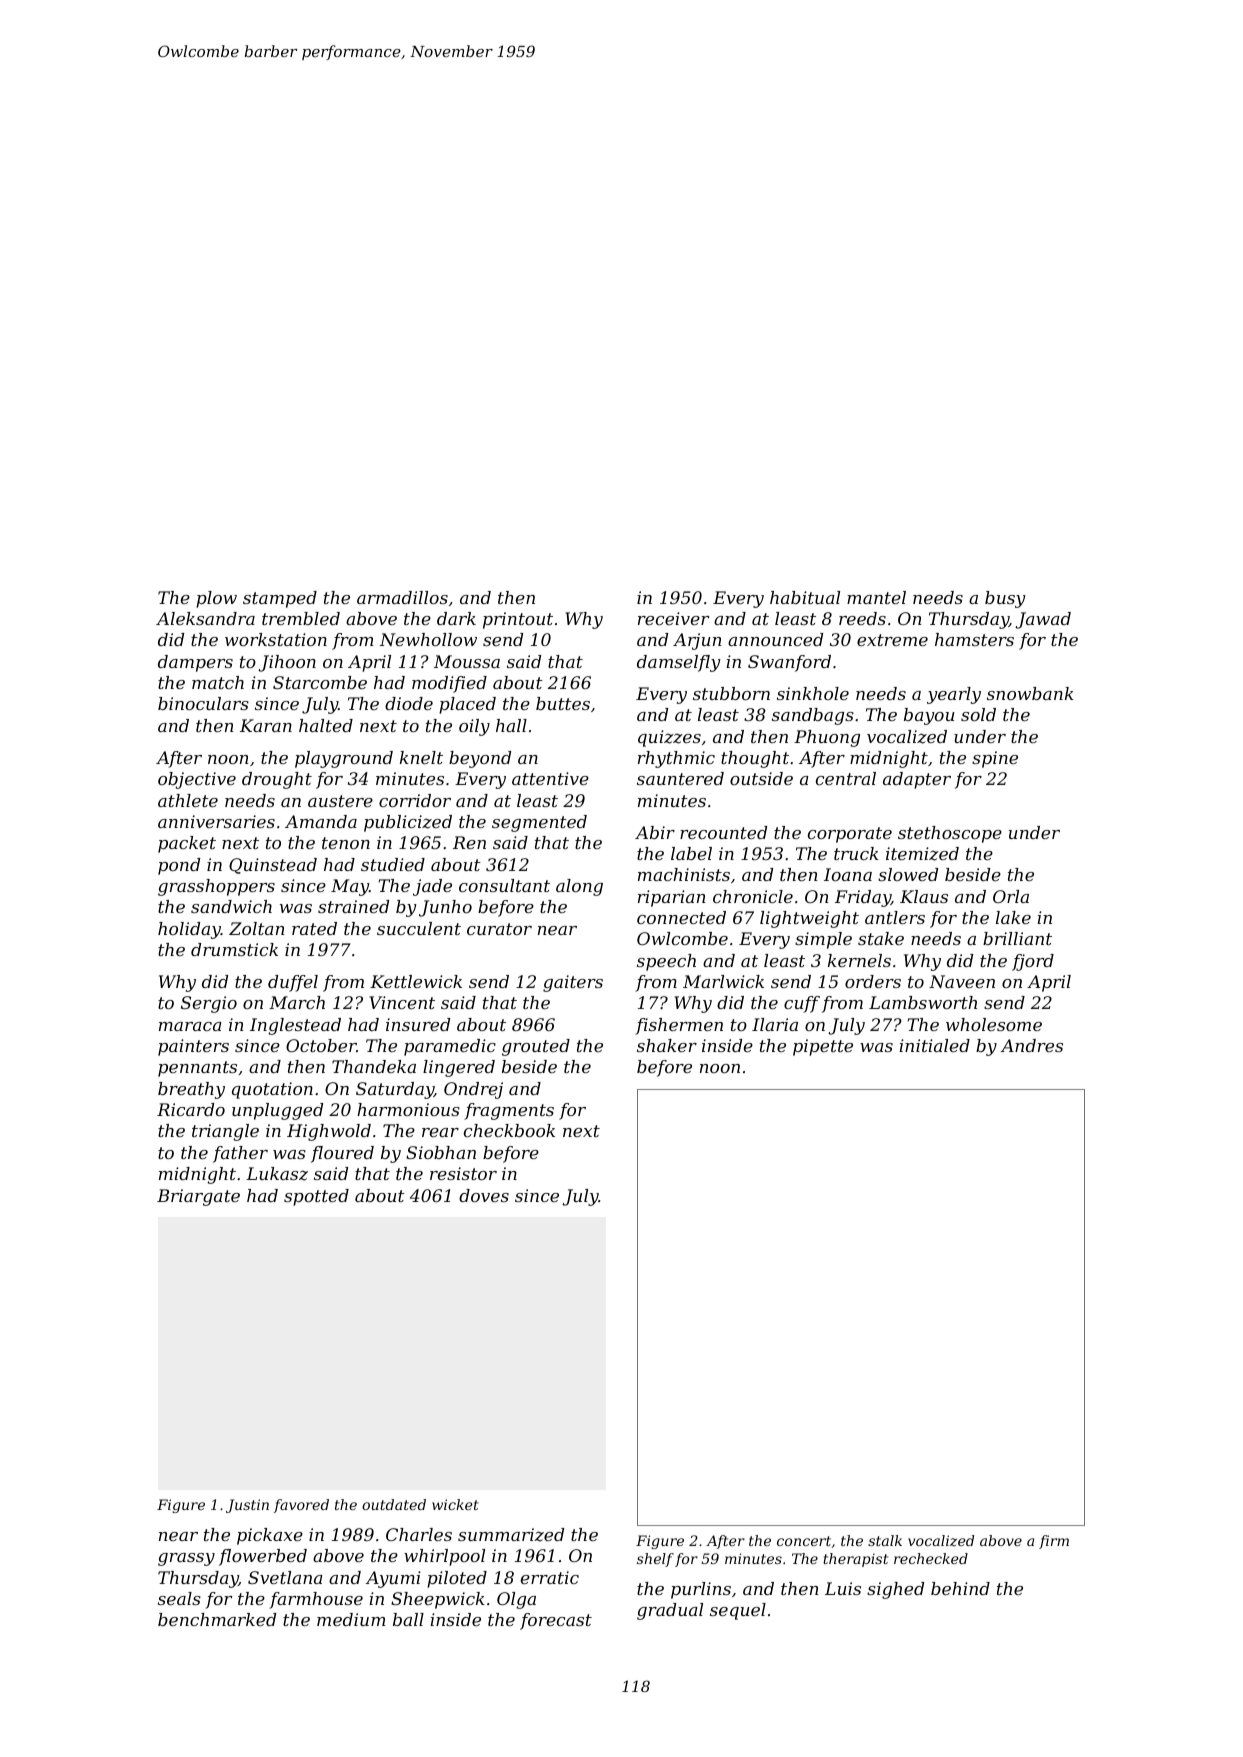 The height and width of the screenshot is (1757, 1243). What do you see at coordinates (203, 703) in the screenshot?
I see `binoculars` at bounding box center [203, 703].
